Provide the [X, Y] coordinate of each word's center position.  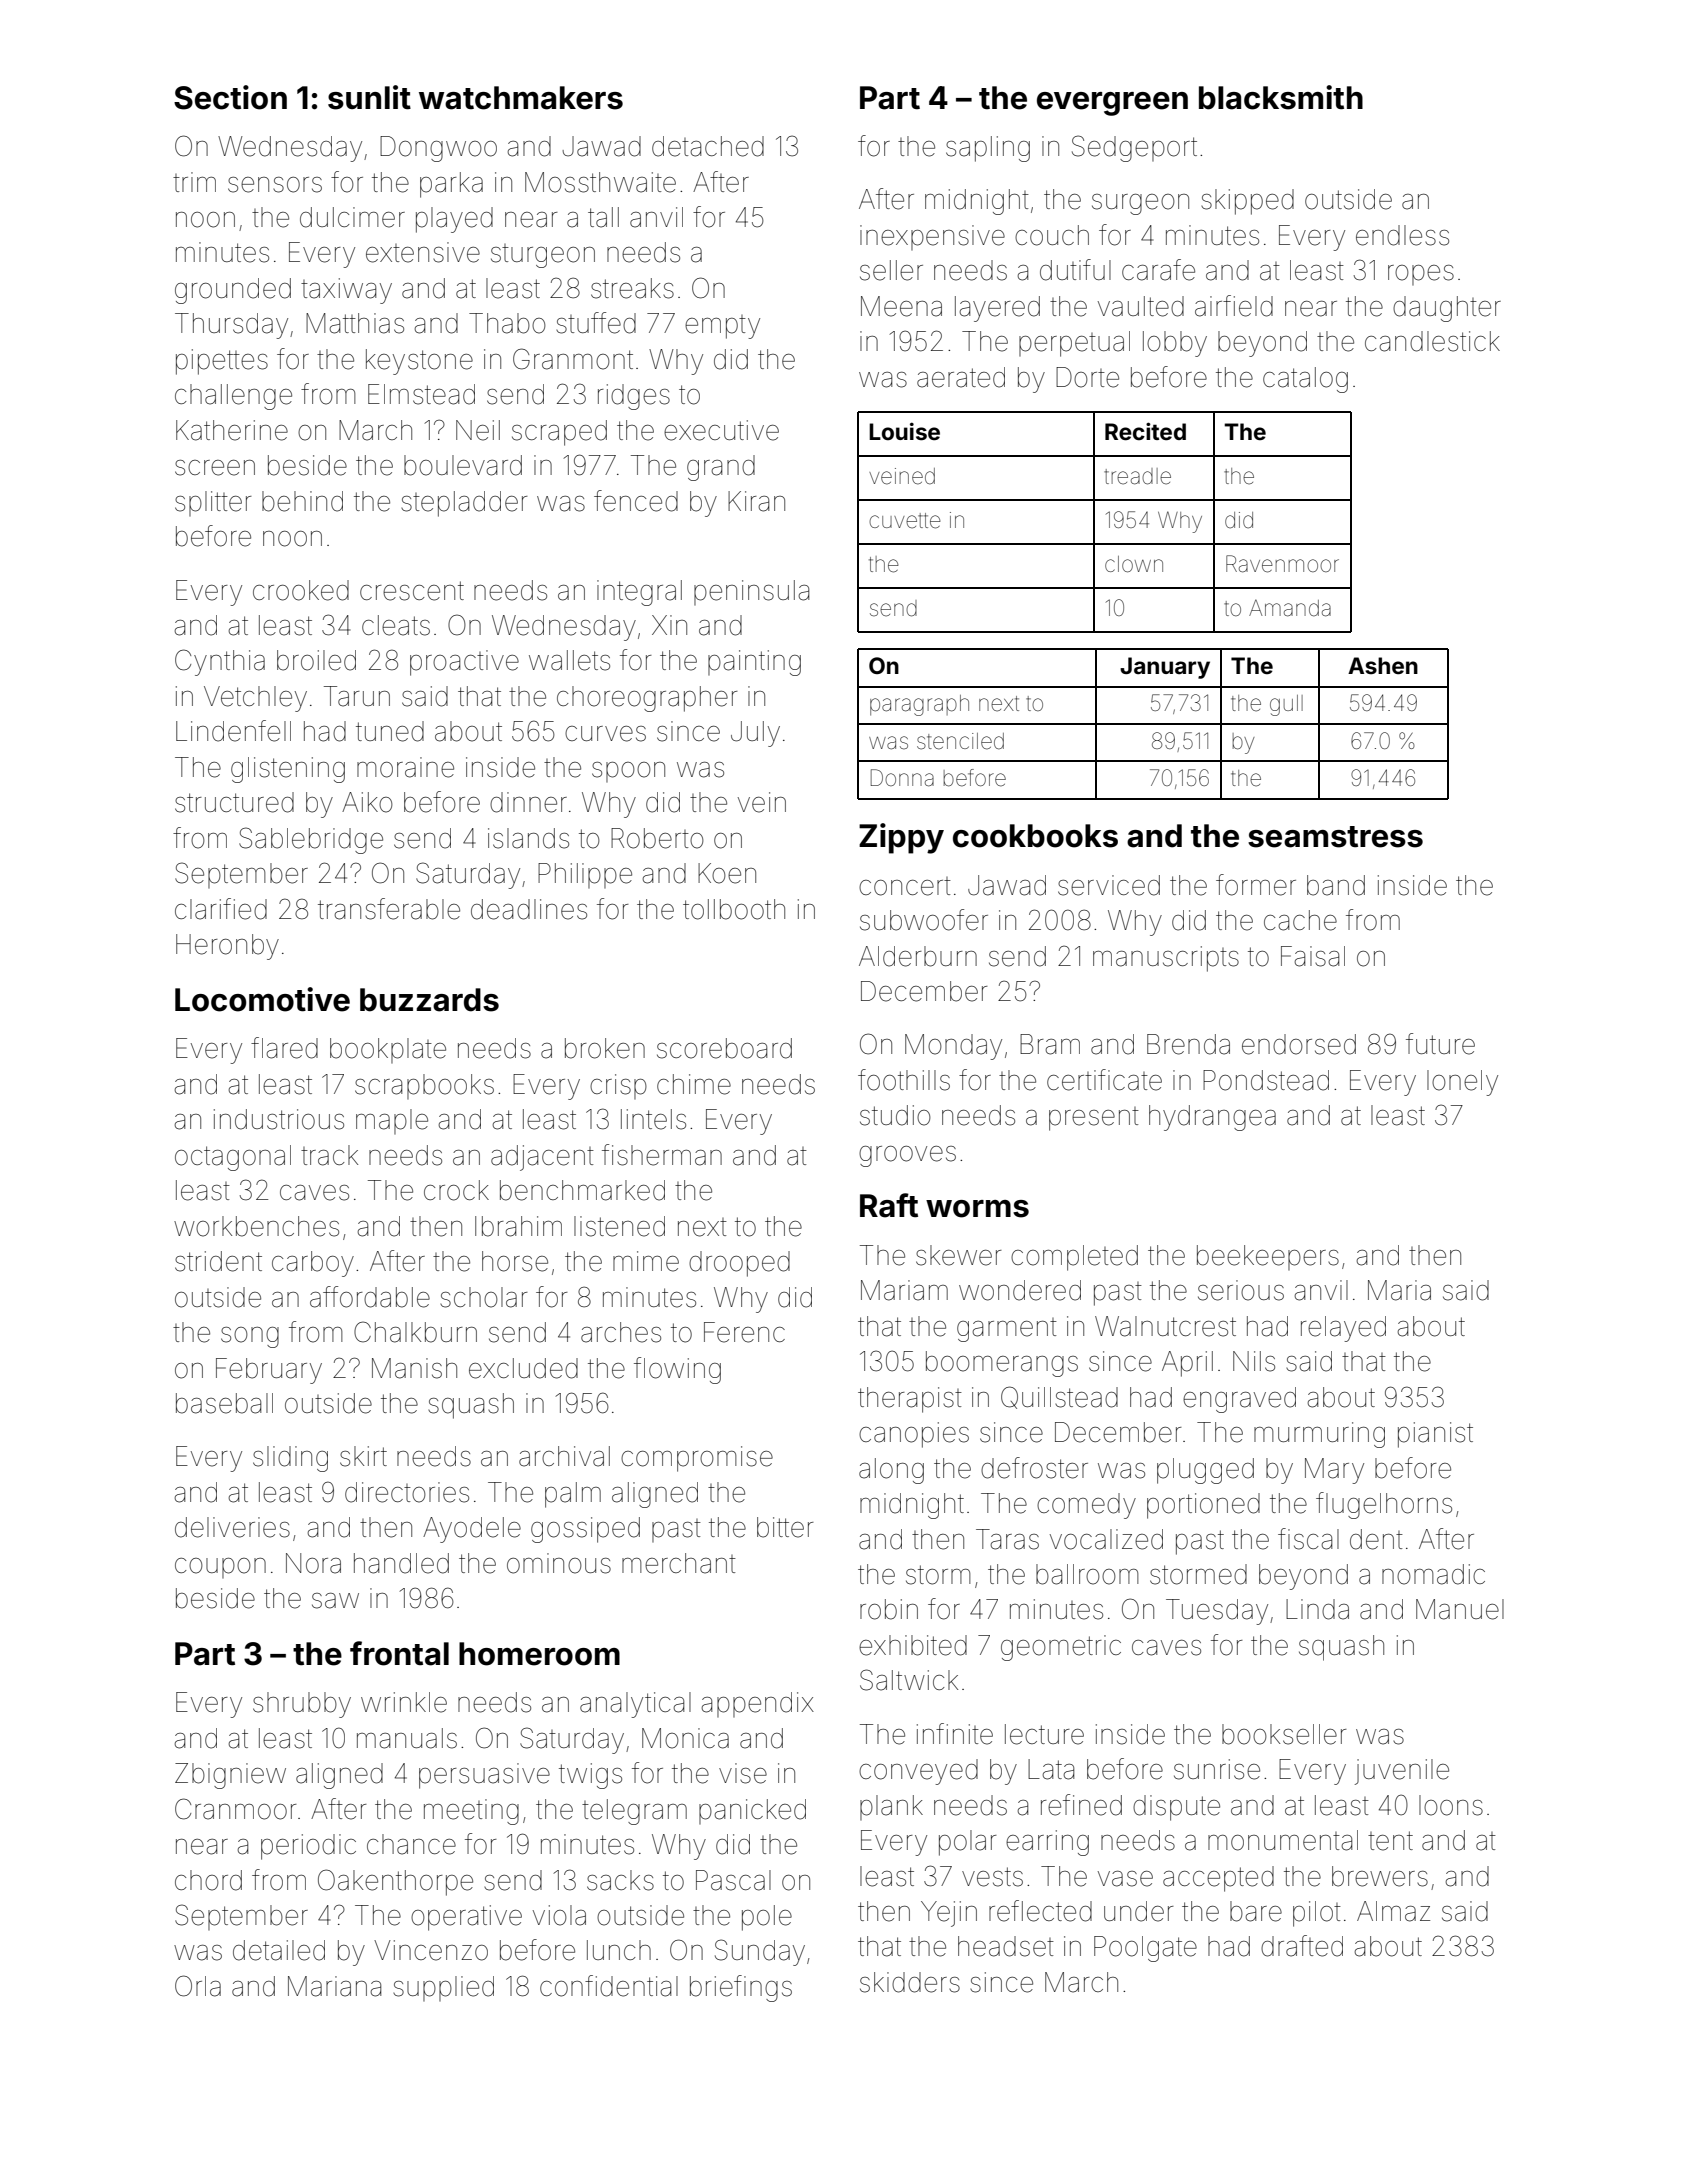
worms [977, 1209]
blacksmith [1281, 97]
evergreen [1112, 104]
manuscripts [1166, 959]
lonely [1462, 1083]
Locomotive [262, 999]
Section [230, 97]
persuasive [484, 1776]
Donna [902, 778]
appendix [758, 1704]
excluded [523, 1368]
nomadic [1433, 1574]
